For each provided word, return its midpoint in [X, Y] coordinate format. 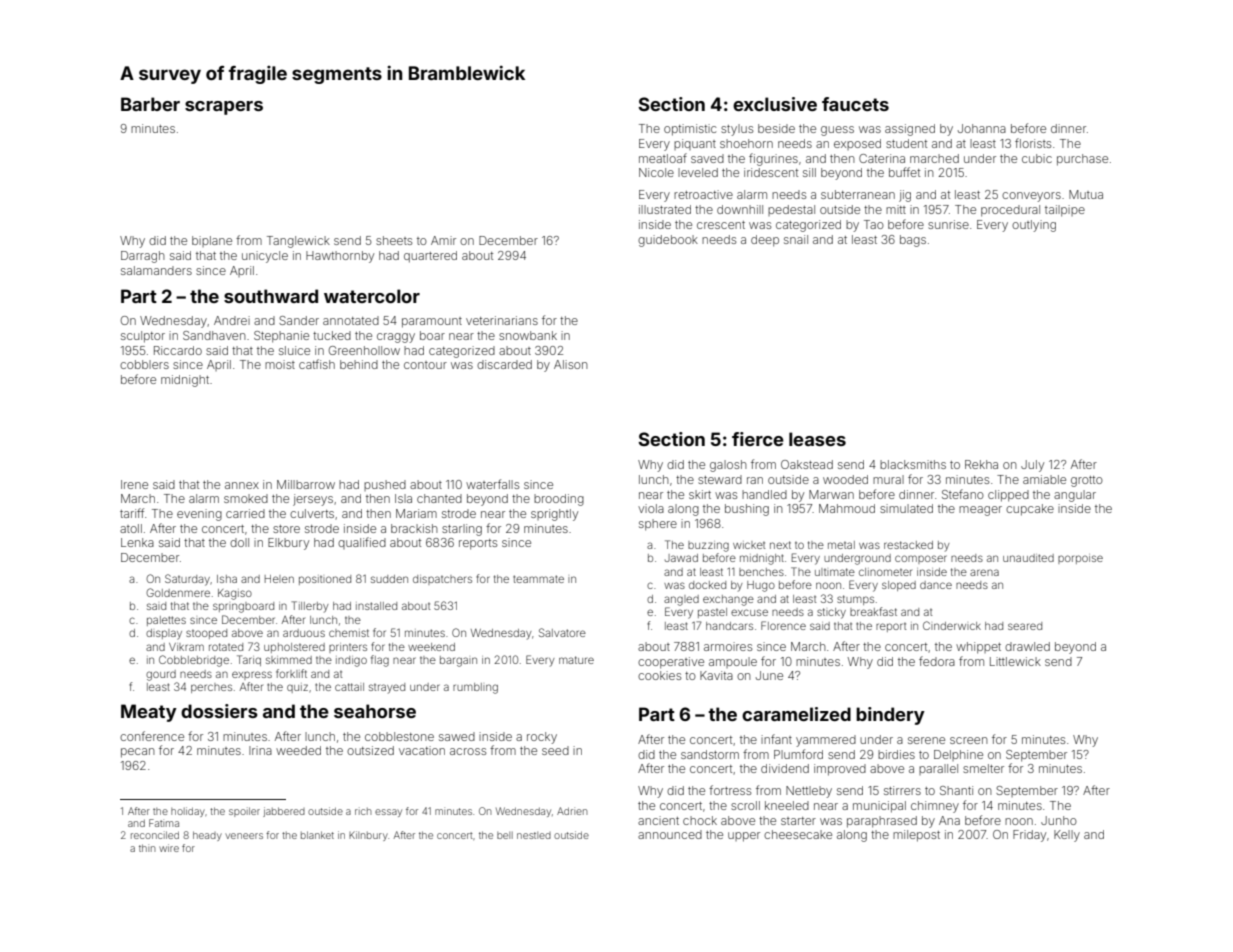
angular [1075, 496]
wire [169, 848]
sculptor [143, 337]
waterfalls [492, 484]
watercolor [372, 296]
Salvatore [562, 632]
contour [425, 365]
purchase [1082, 160]
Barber [150, 104]
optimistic [690, 130]
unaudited [1028, 558]
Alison [571, 364]
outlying [1034, 226]
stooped [206, 634]
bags [913, 241]
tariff [132, 513]
